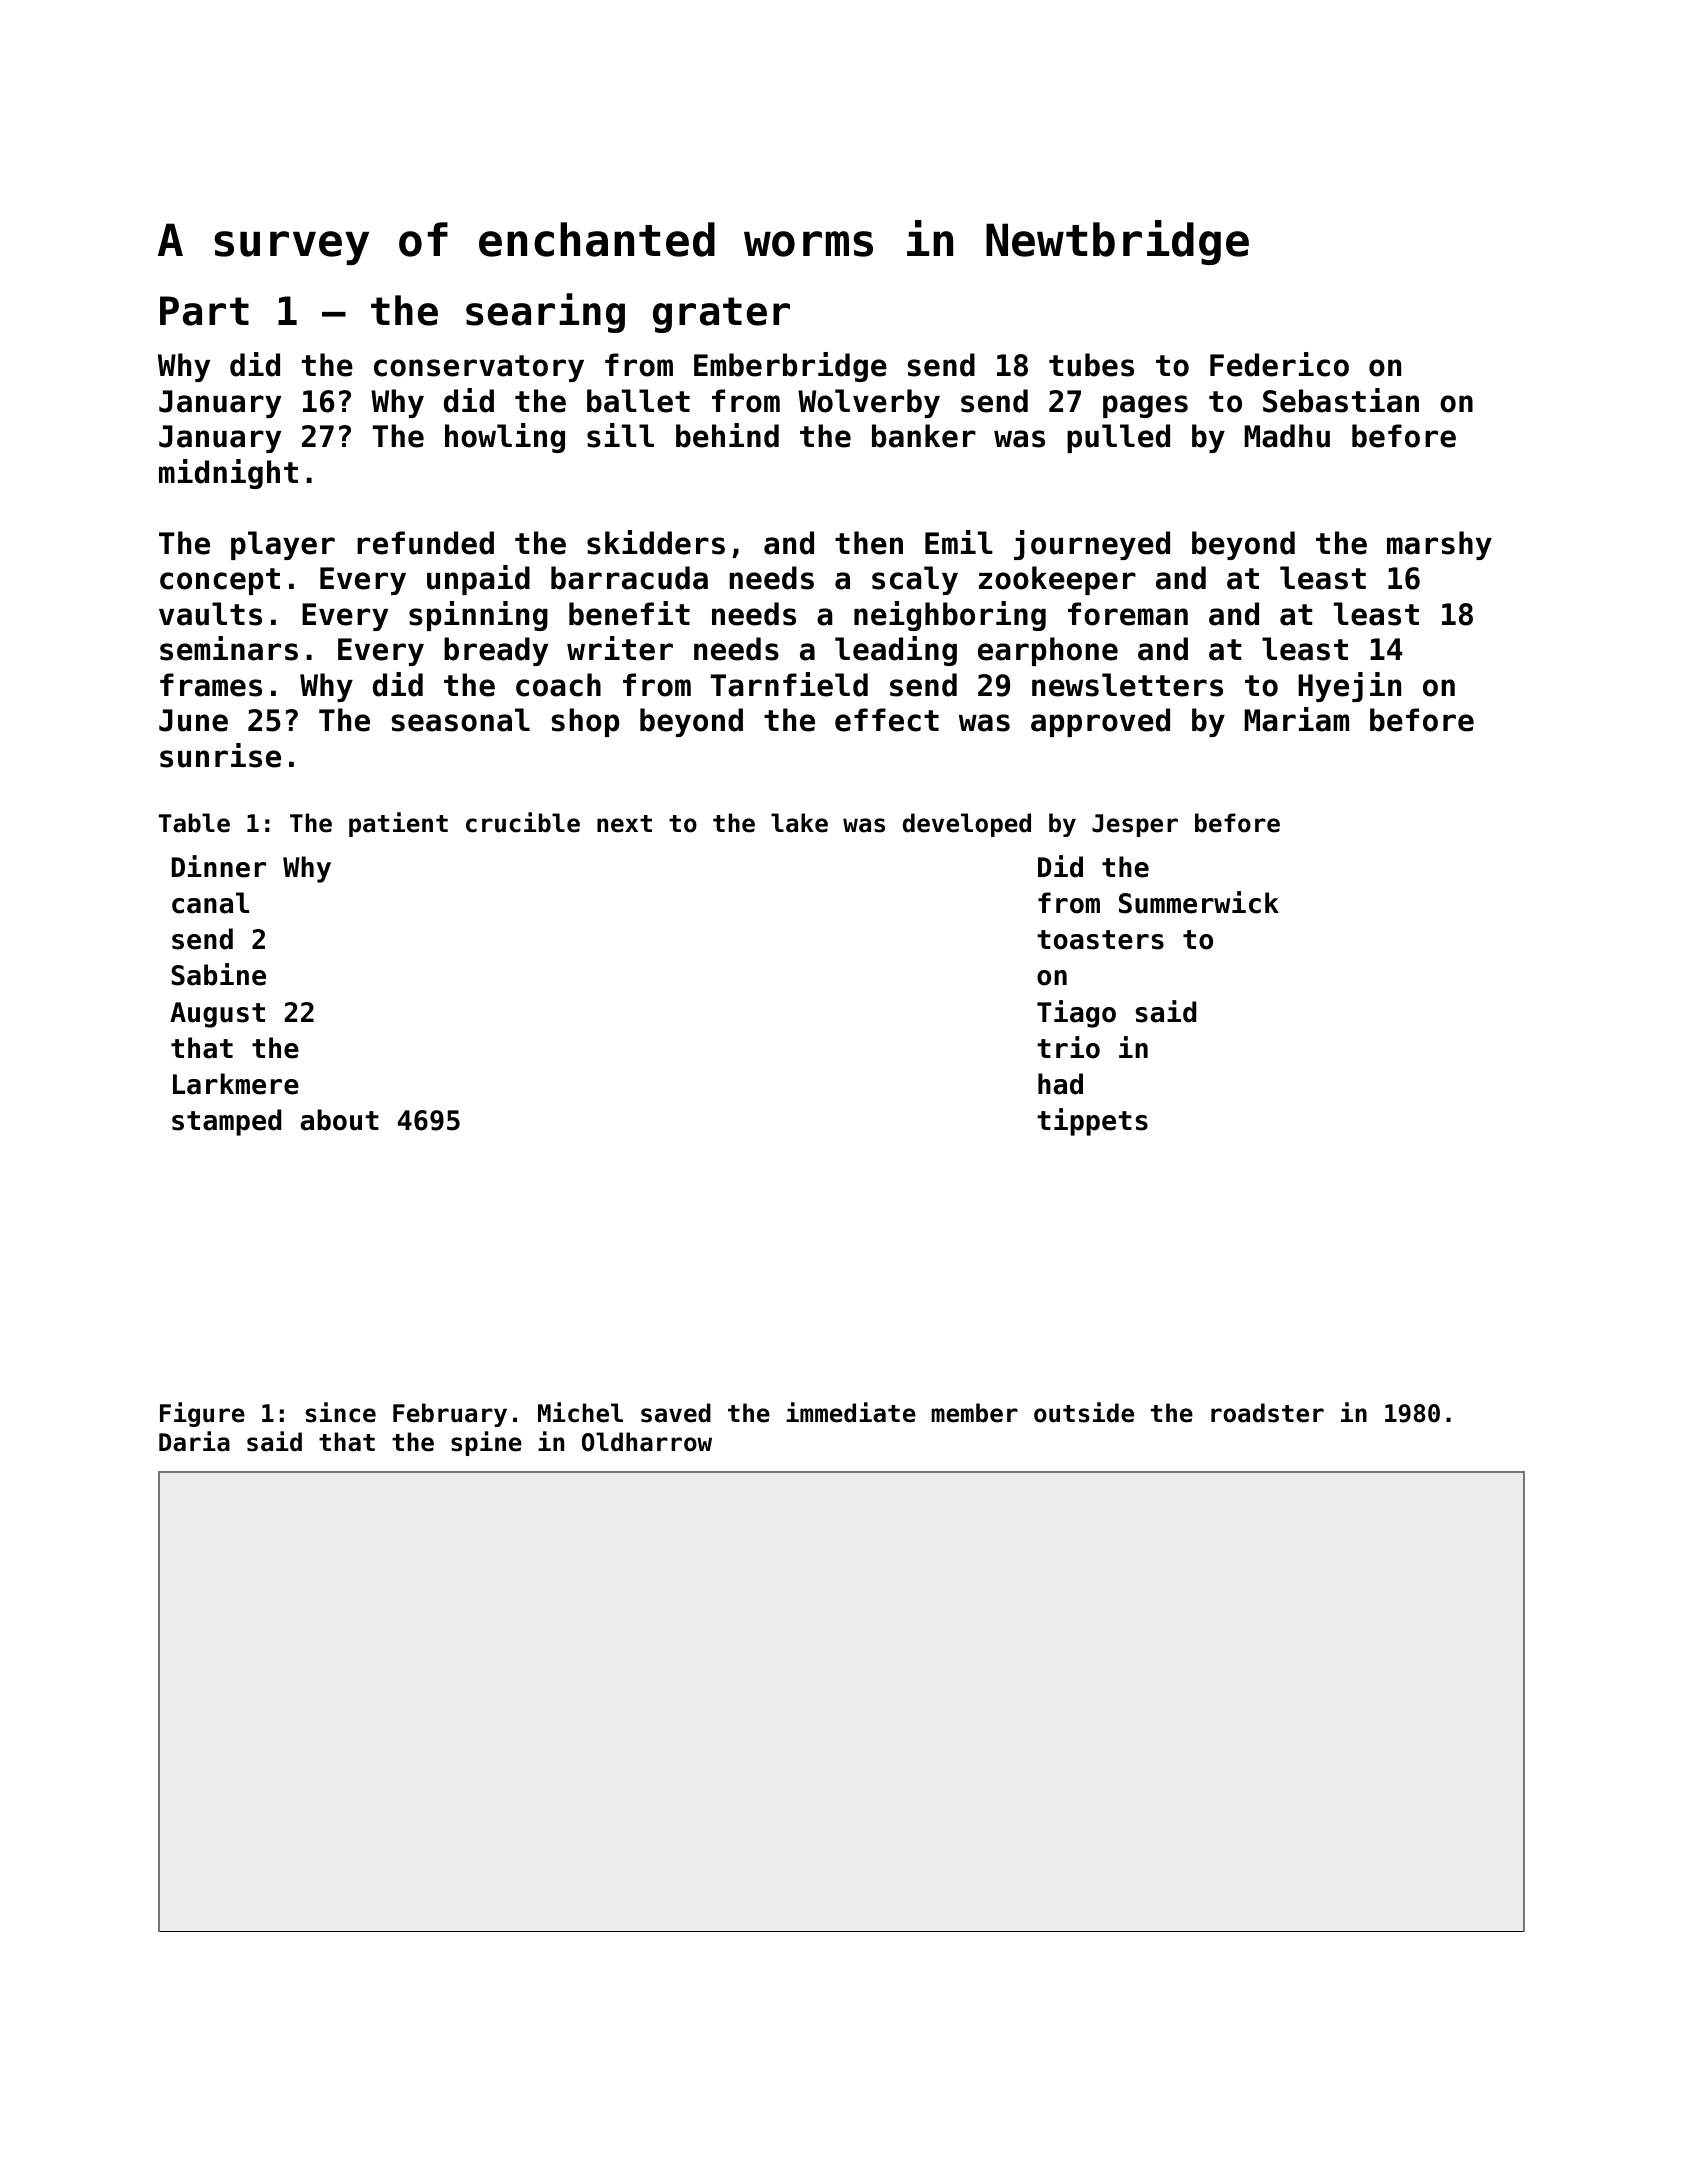  Describe the element at coordinates (789, 684) in the screenshot. I see `Tarnfield` at that location.
